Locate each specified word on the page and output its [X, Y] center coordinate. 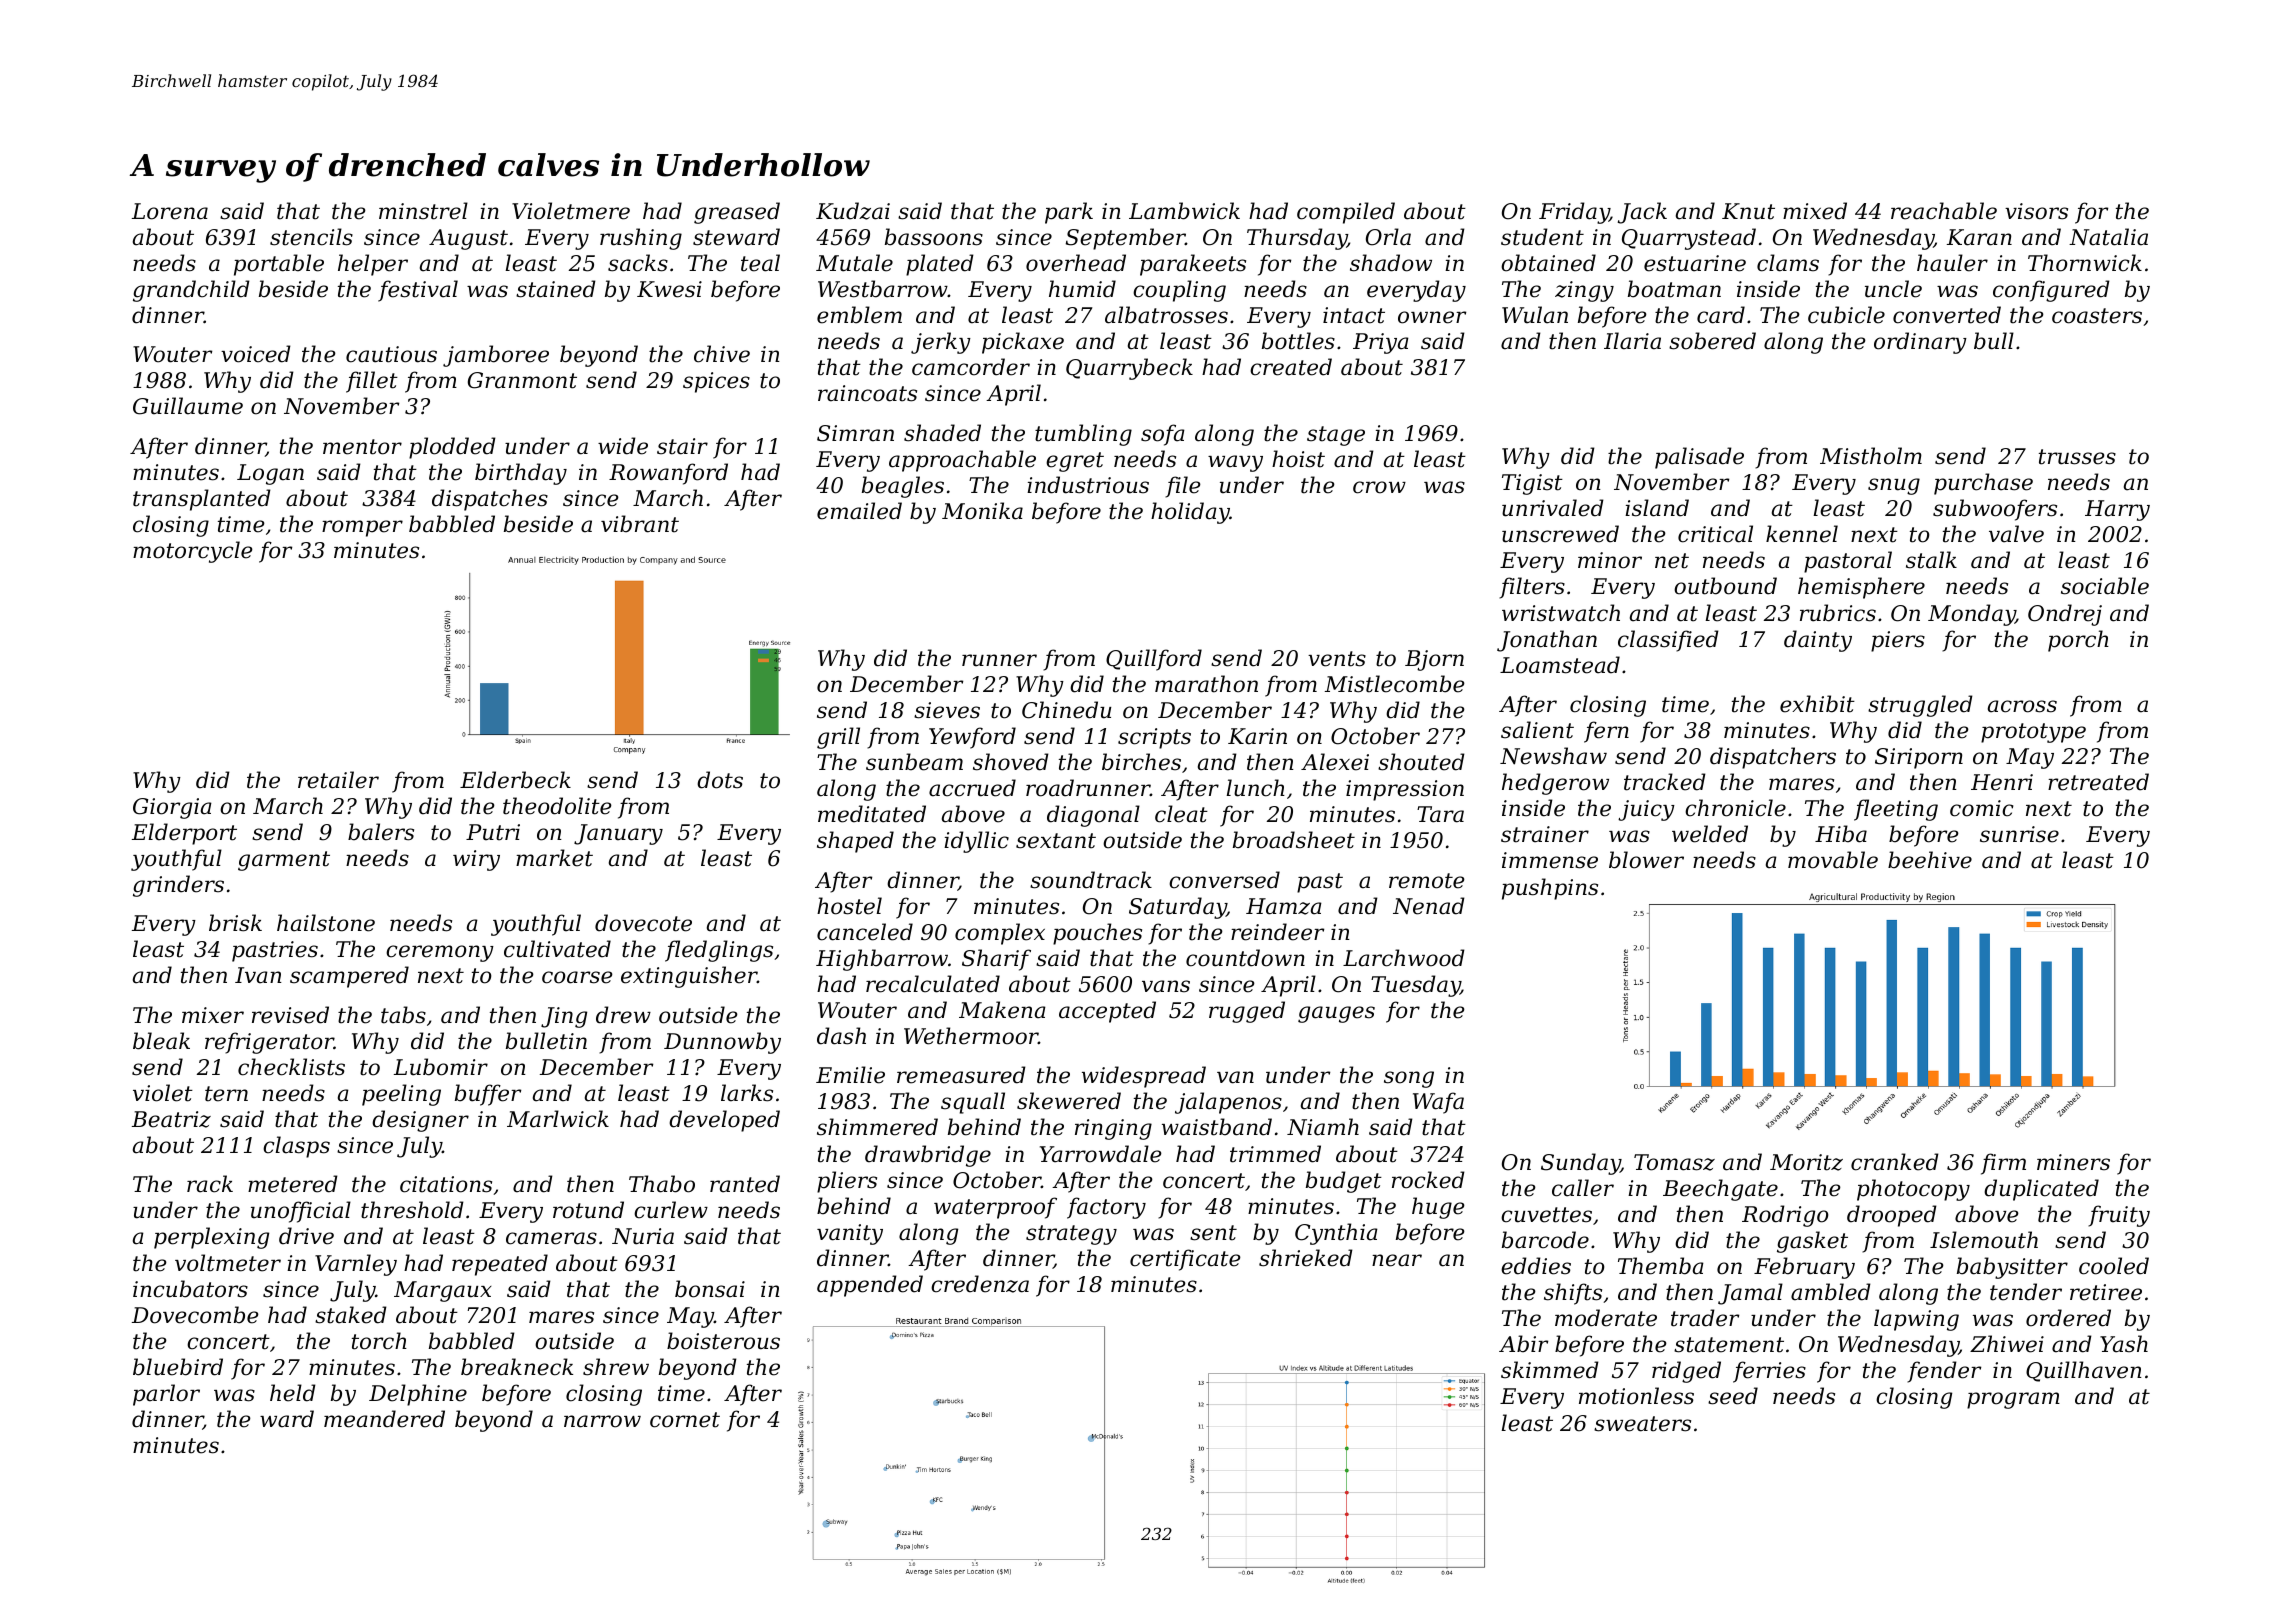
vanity [850, 1234]
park [1069, 213]
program [2013, 1400]
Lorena [170, 211]
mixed [1815, 211]
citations [446, 1184]
